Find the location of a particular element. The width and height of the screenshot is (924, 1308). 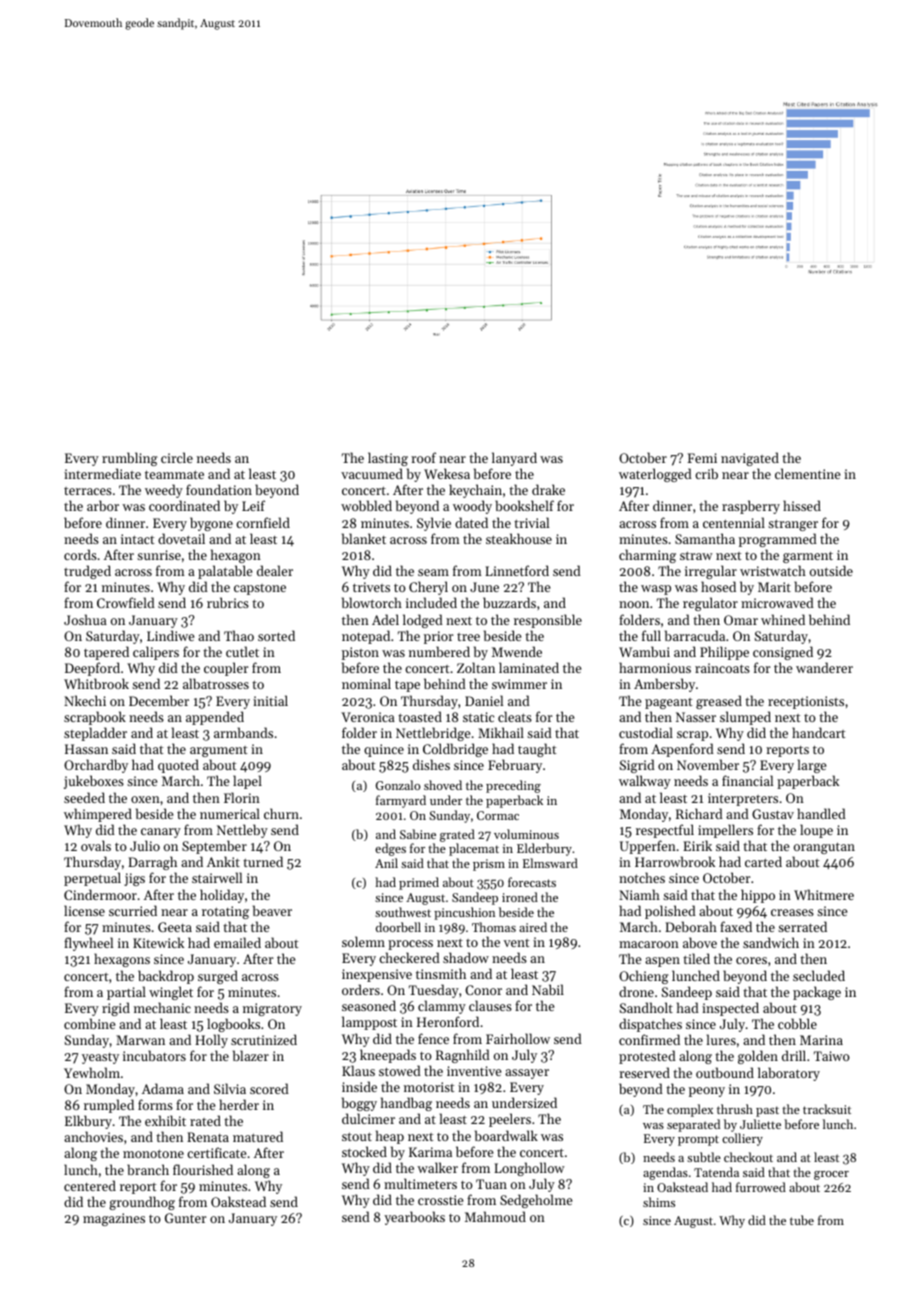

Mikhail is located at coordinates (501, 732).
